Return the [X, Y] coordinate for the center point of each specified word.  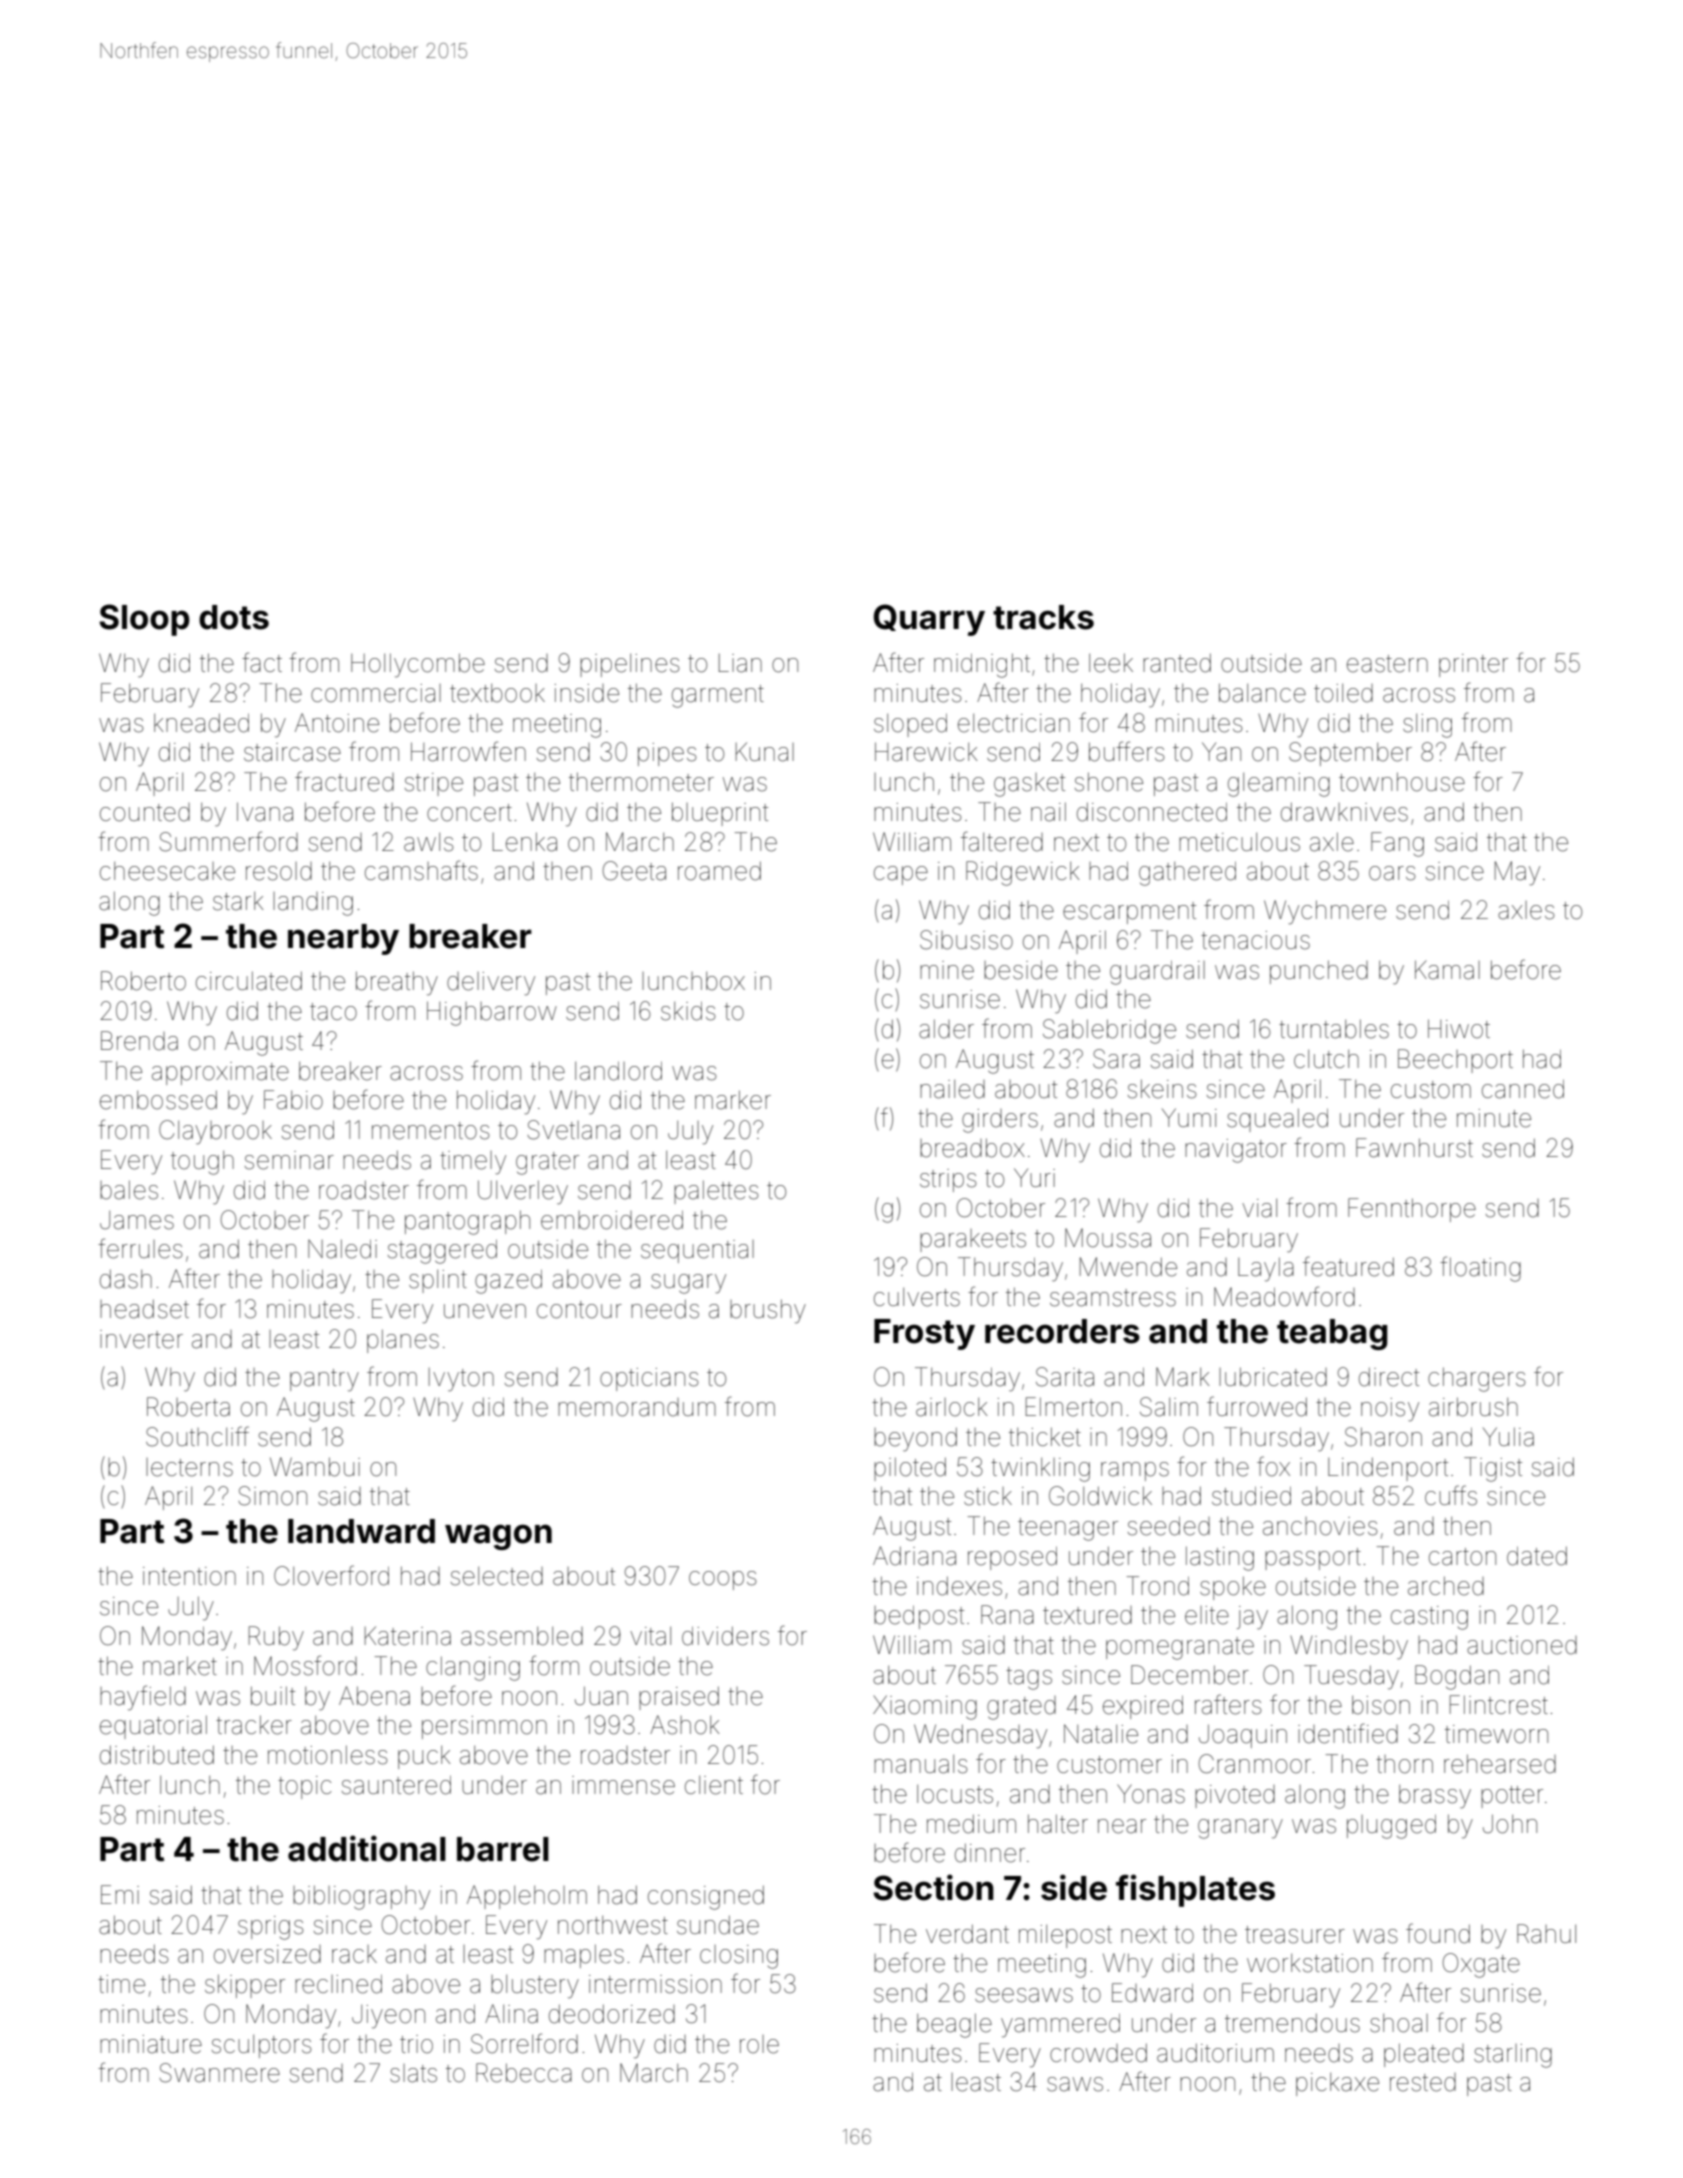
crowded [1098, 2053]
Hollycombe [418, 665]
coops [723, 1580]
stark [238, 901]
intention [189, 1576]
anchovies [1320, 1526]
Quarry [929, 620]
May [1517, 873]
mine [947, 970]
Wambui [315, 1467]
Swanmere [219, 2073]
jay [1252, 1618]
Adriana [914, 1556]
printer [1473, 665]
